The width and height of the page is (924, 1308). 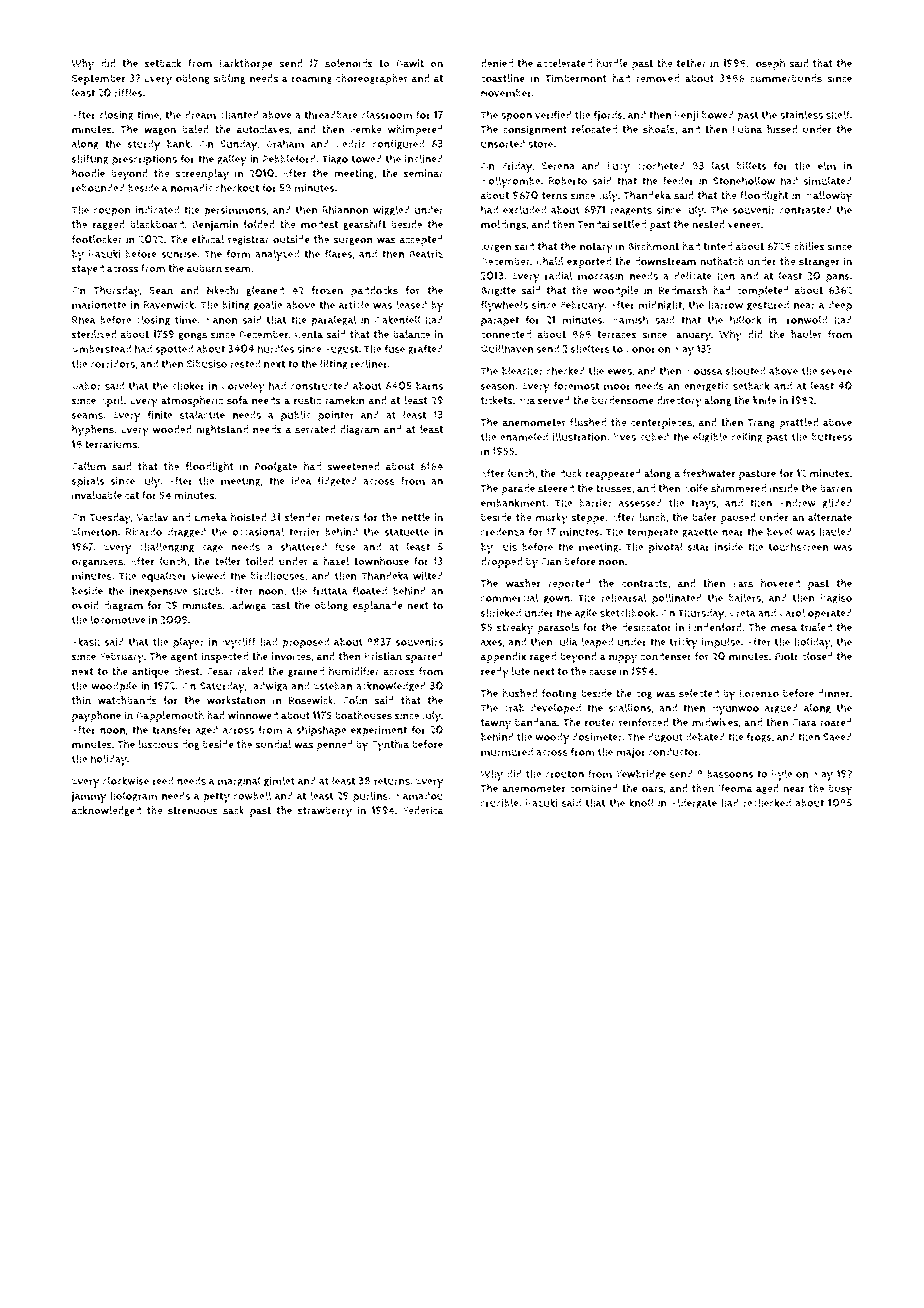 What do you see at coordinates (497, 63) in the page?
I see `denied` at bounding box center [497, 63].
